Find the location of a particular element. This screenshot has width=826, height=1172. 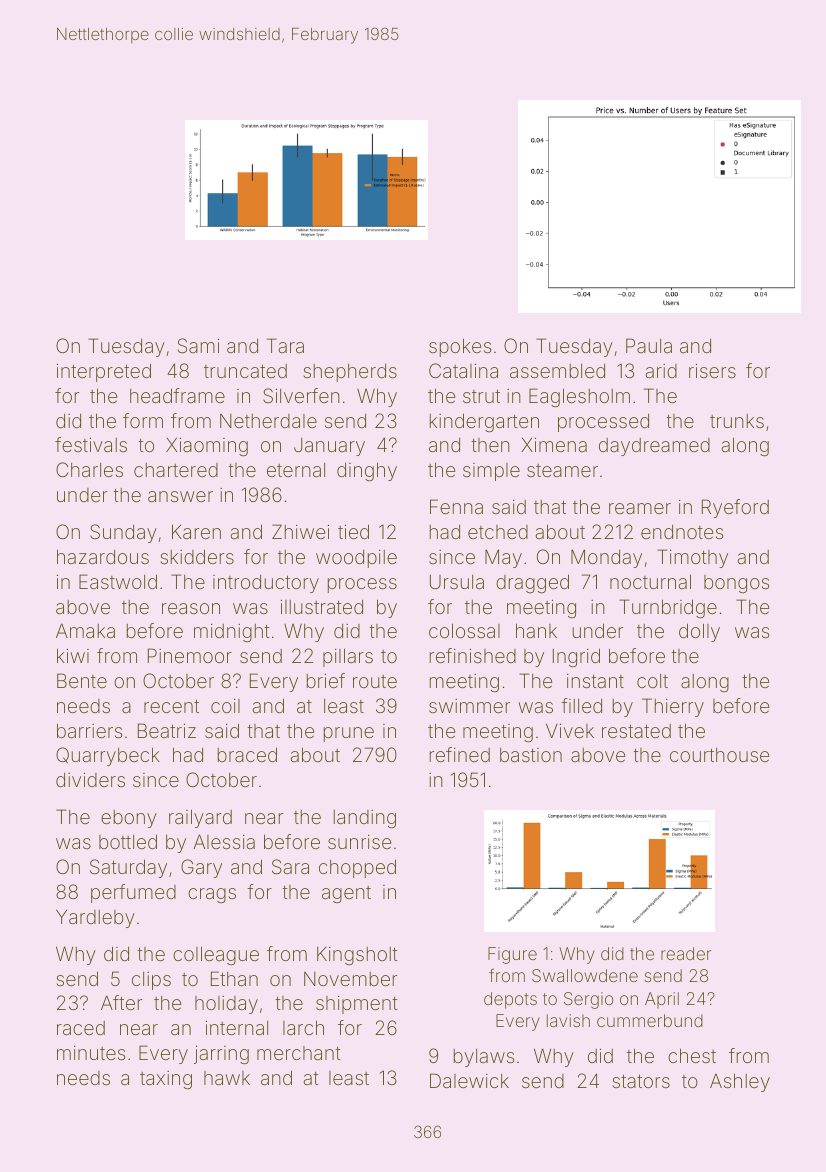

arid is located at coordinates (661, 371).
